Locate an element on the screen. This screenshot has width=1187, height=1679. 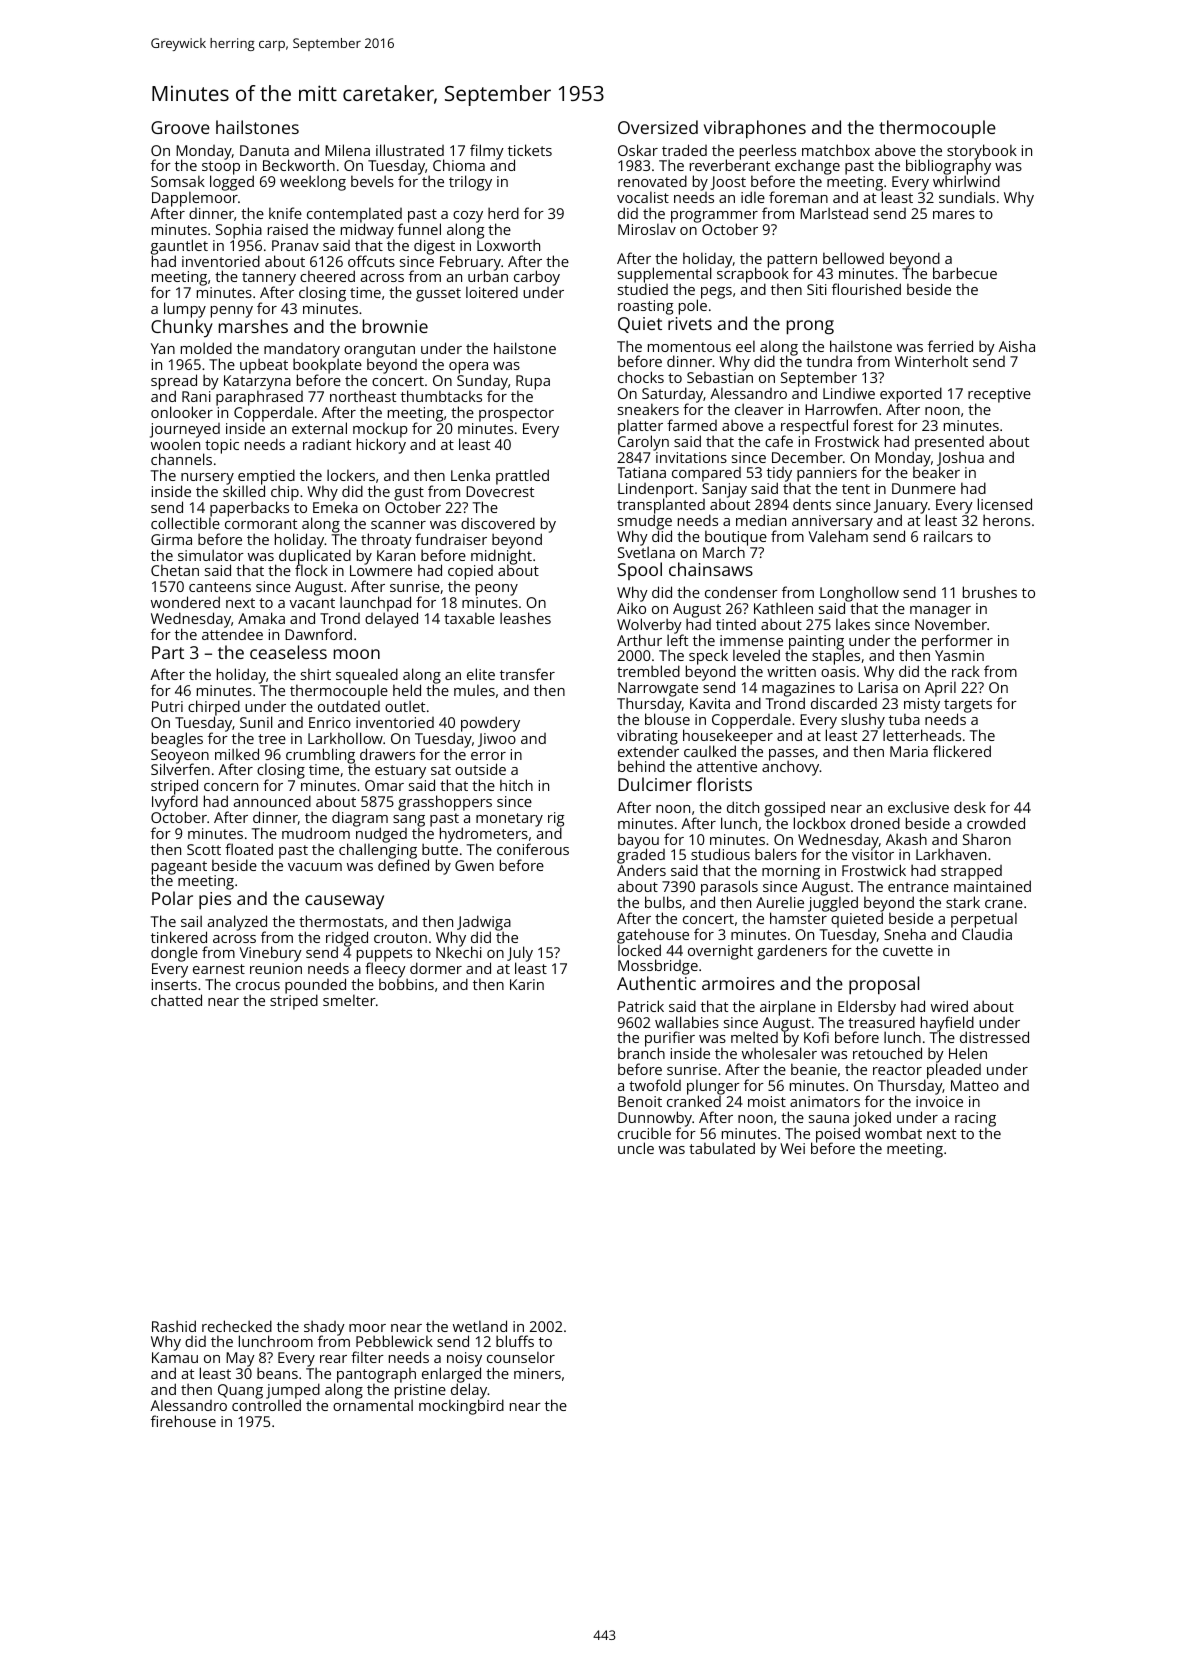
Oversized is located at coordinates (658, 127).
